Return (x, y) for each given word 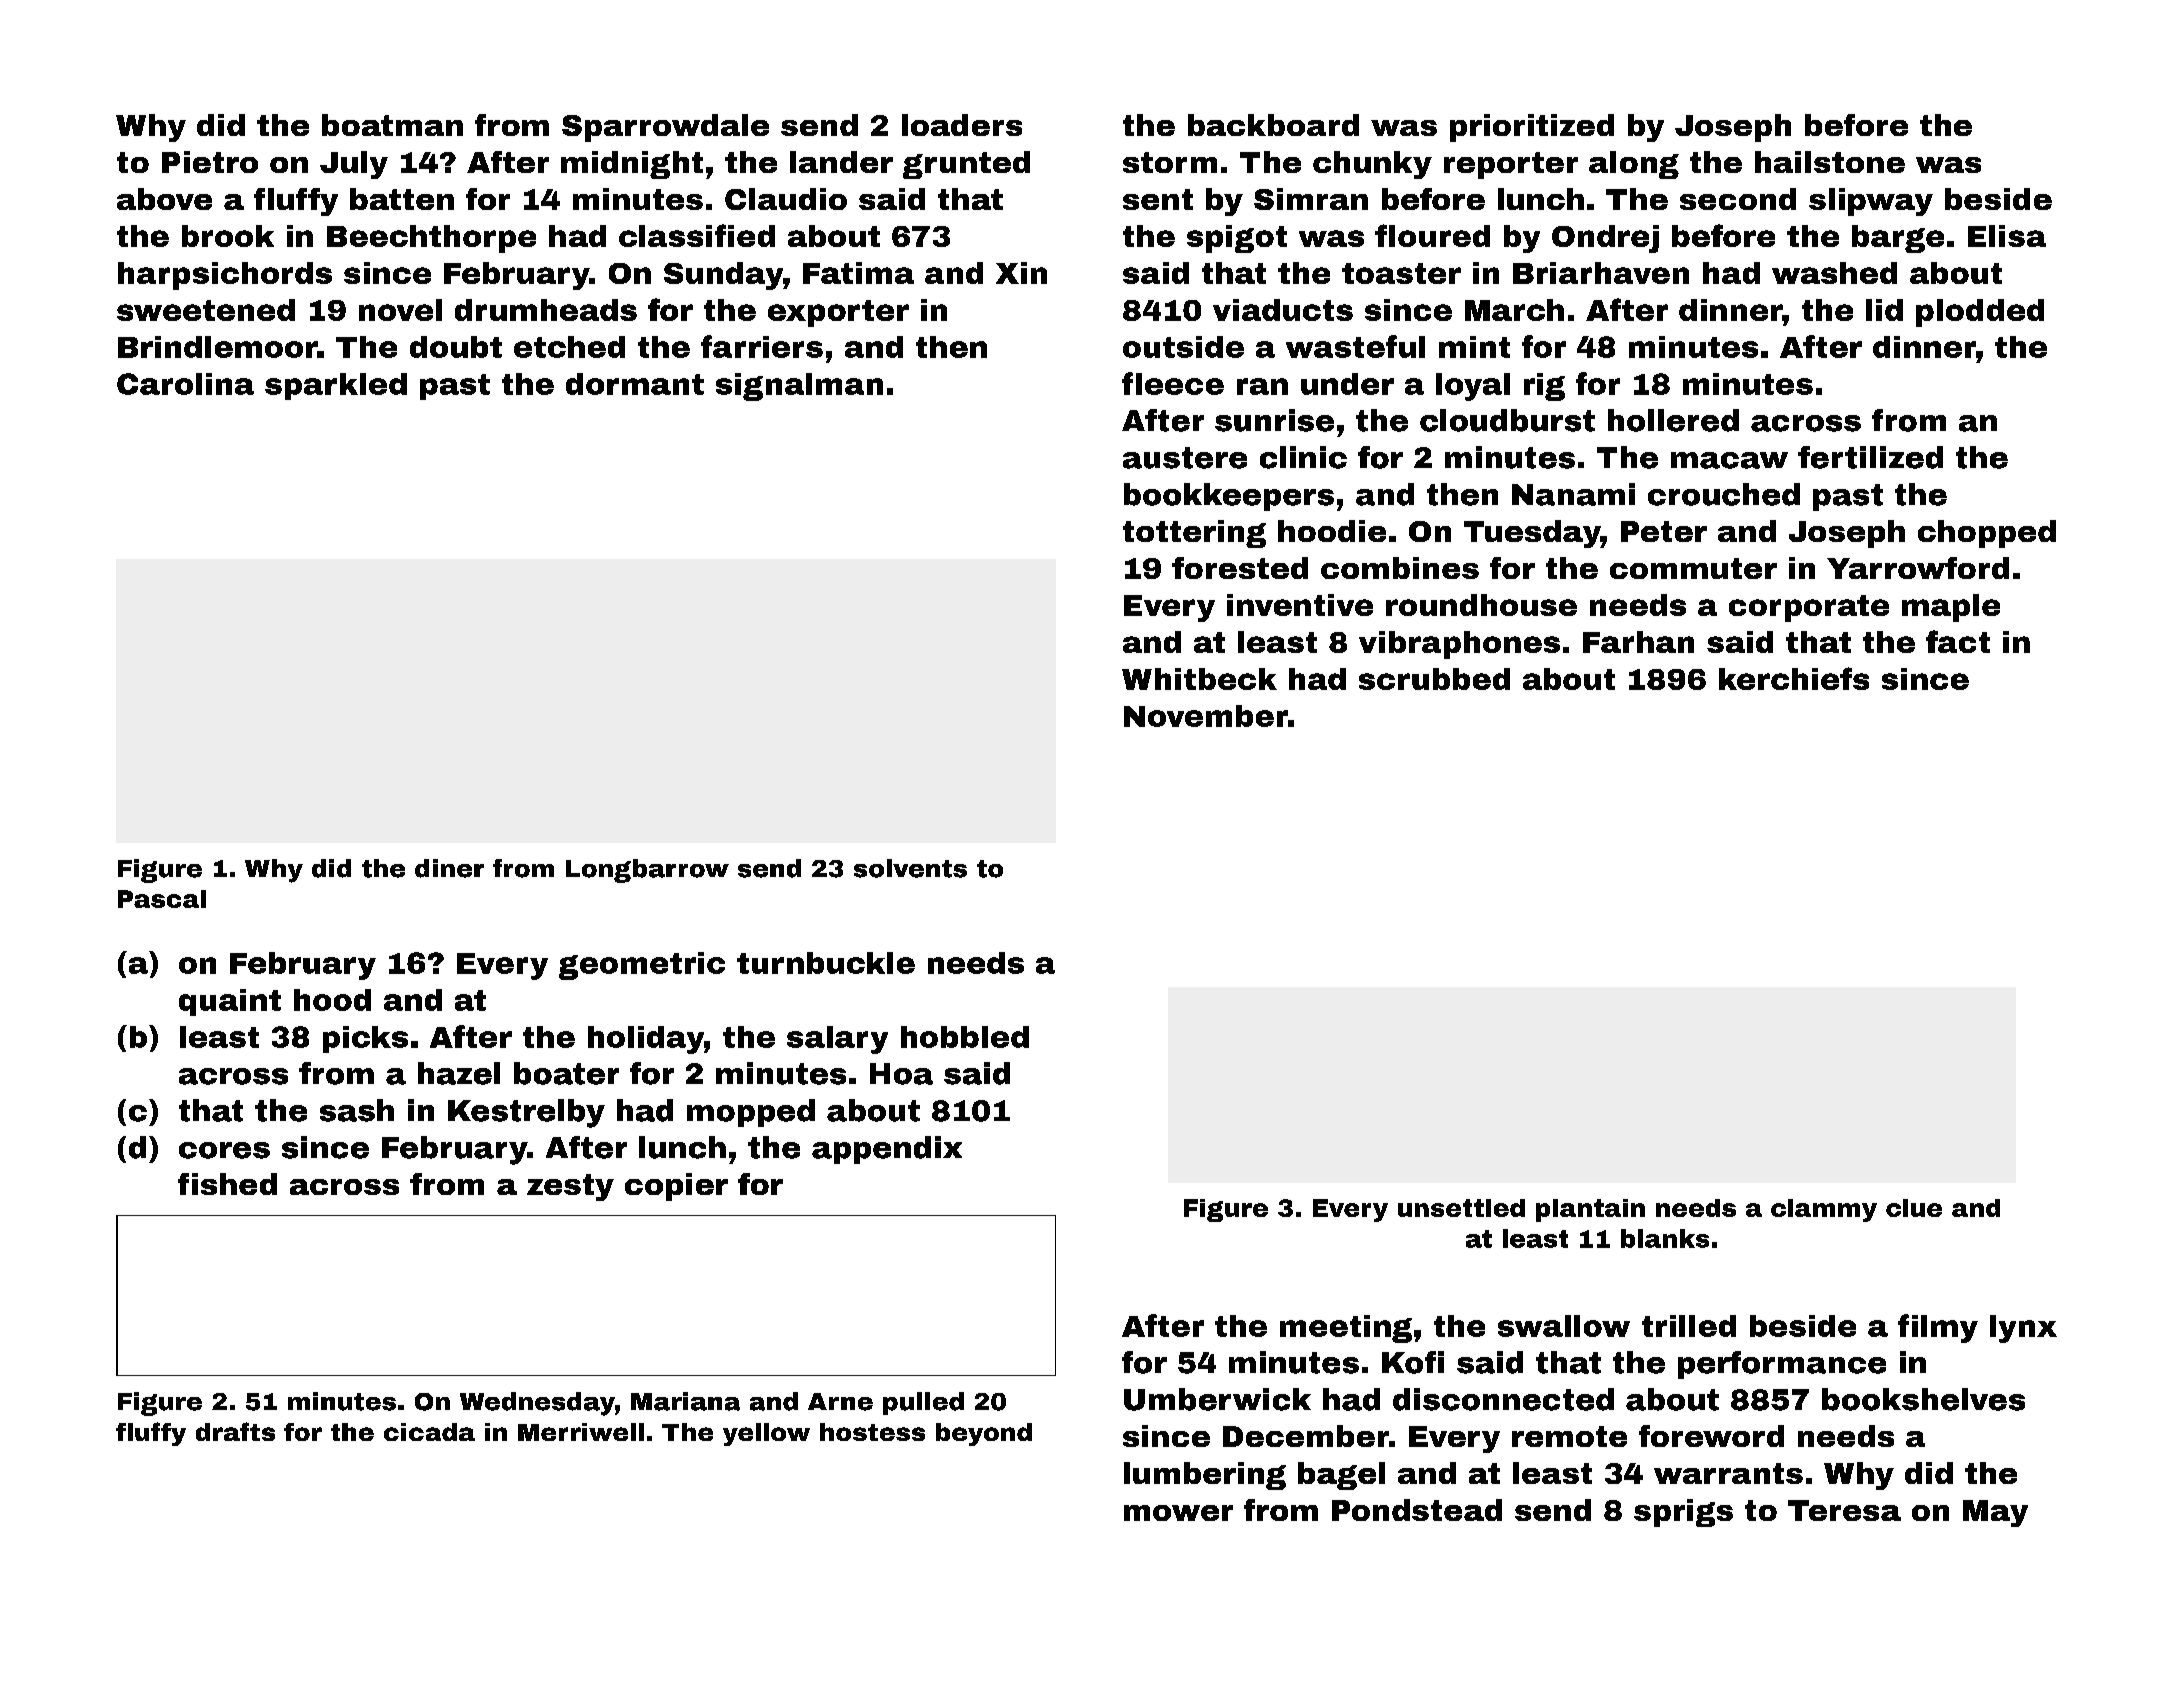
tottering (1194, 534)
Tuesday (1532, 534)
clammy (1824, 1210)
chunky (1372, 165)
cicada (429, 1432)
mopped (751, 1113)
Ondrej (1605, 239)
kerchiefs (1794, 678)
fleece (1173, 383)
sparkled (336, 386)
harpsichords (225, 276)
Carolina (185, 384)
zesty (570, 1187)
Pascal (162, 899)
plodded (1980, 313)
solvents (910, 868)
